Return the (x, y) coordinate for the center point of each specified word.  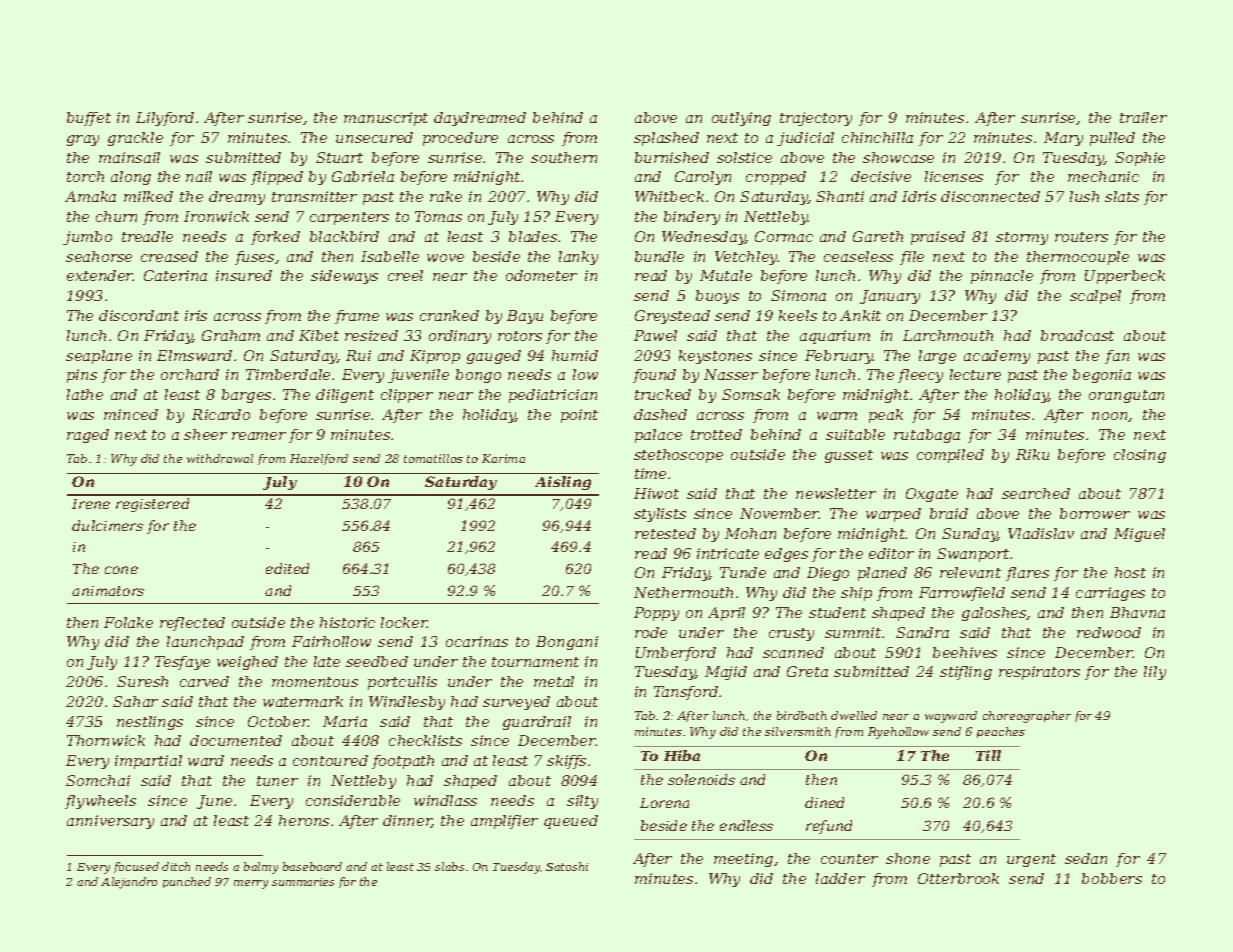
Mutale (726, 275)
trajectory (816, 119)
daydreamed (480, 119)
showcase (898, 157)
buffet (89, 119)
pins (82, 376)
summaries (303, 882)
